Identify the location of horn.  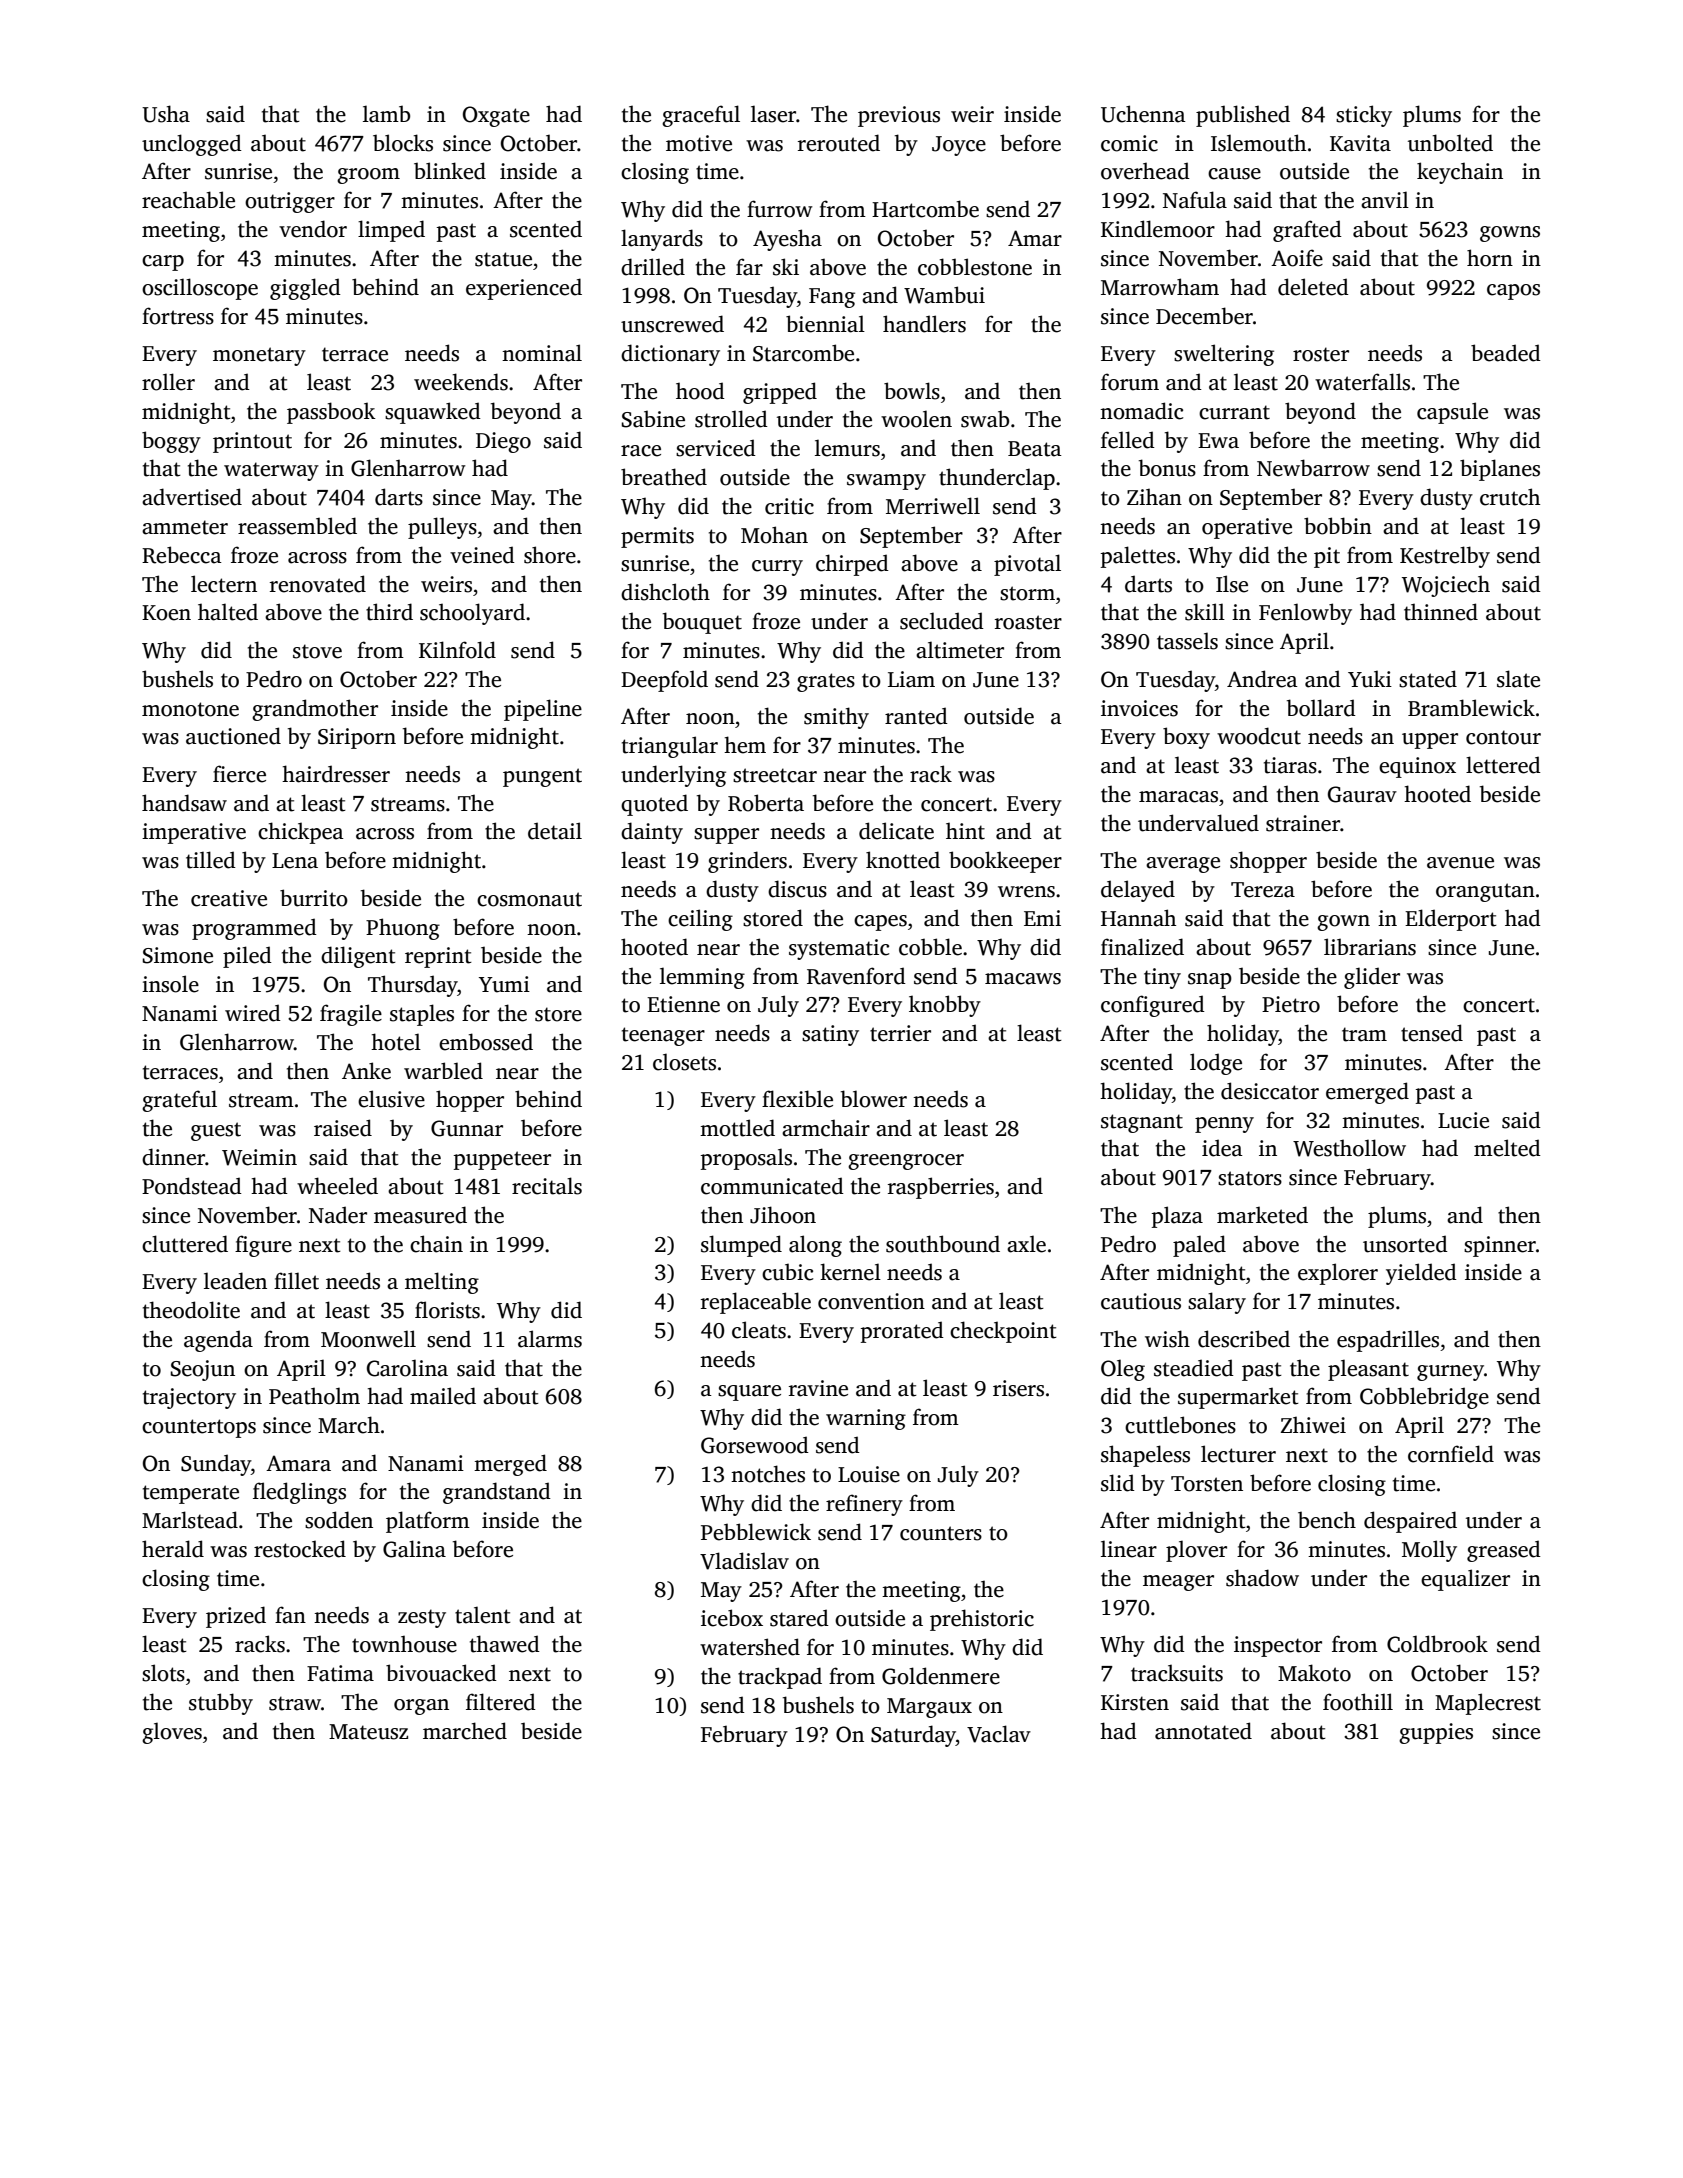
(1490, 258).
